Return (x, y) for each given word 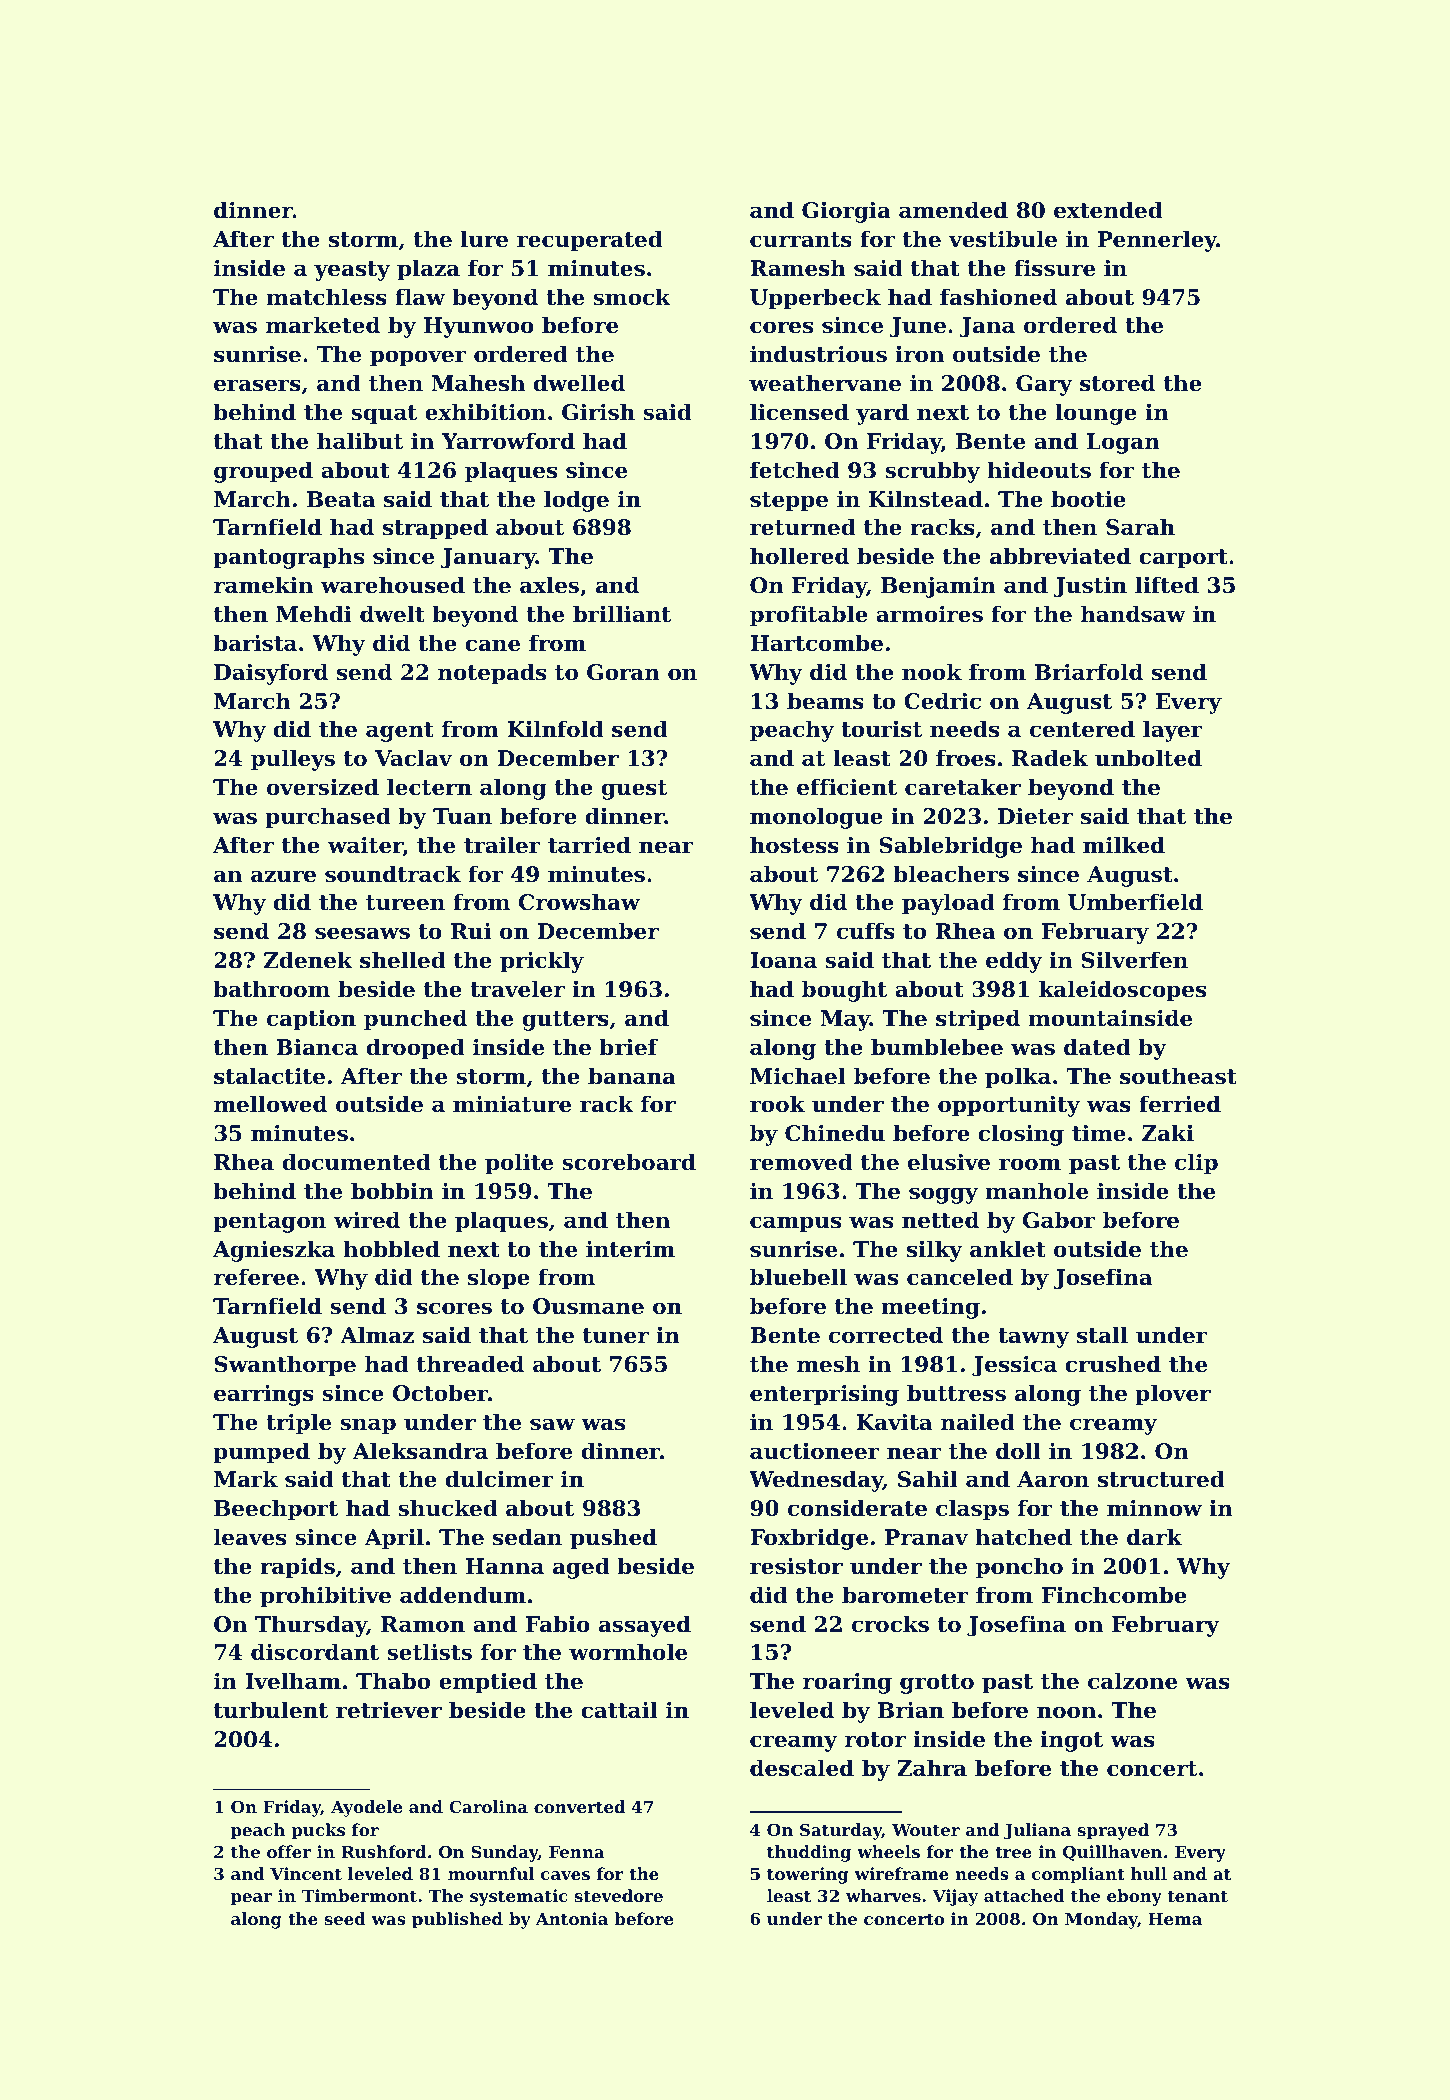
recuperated (590, 241)
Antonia (572, 1918)
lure (484, 239)
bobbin (392, 1191)
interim (630, 1249)
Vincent (306, 1873)
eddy (1014, 962)
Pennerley (1157, 241)
